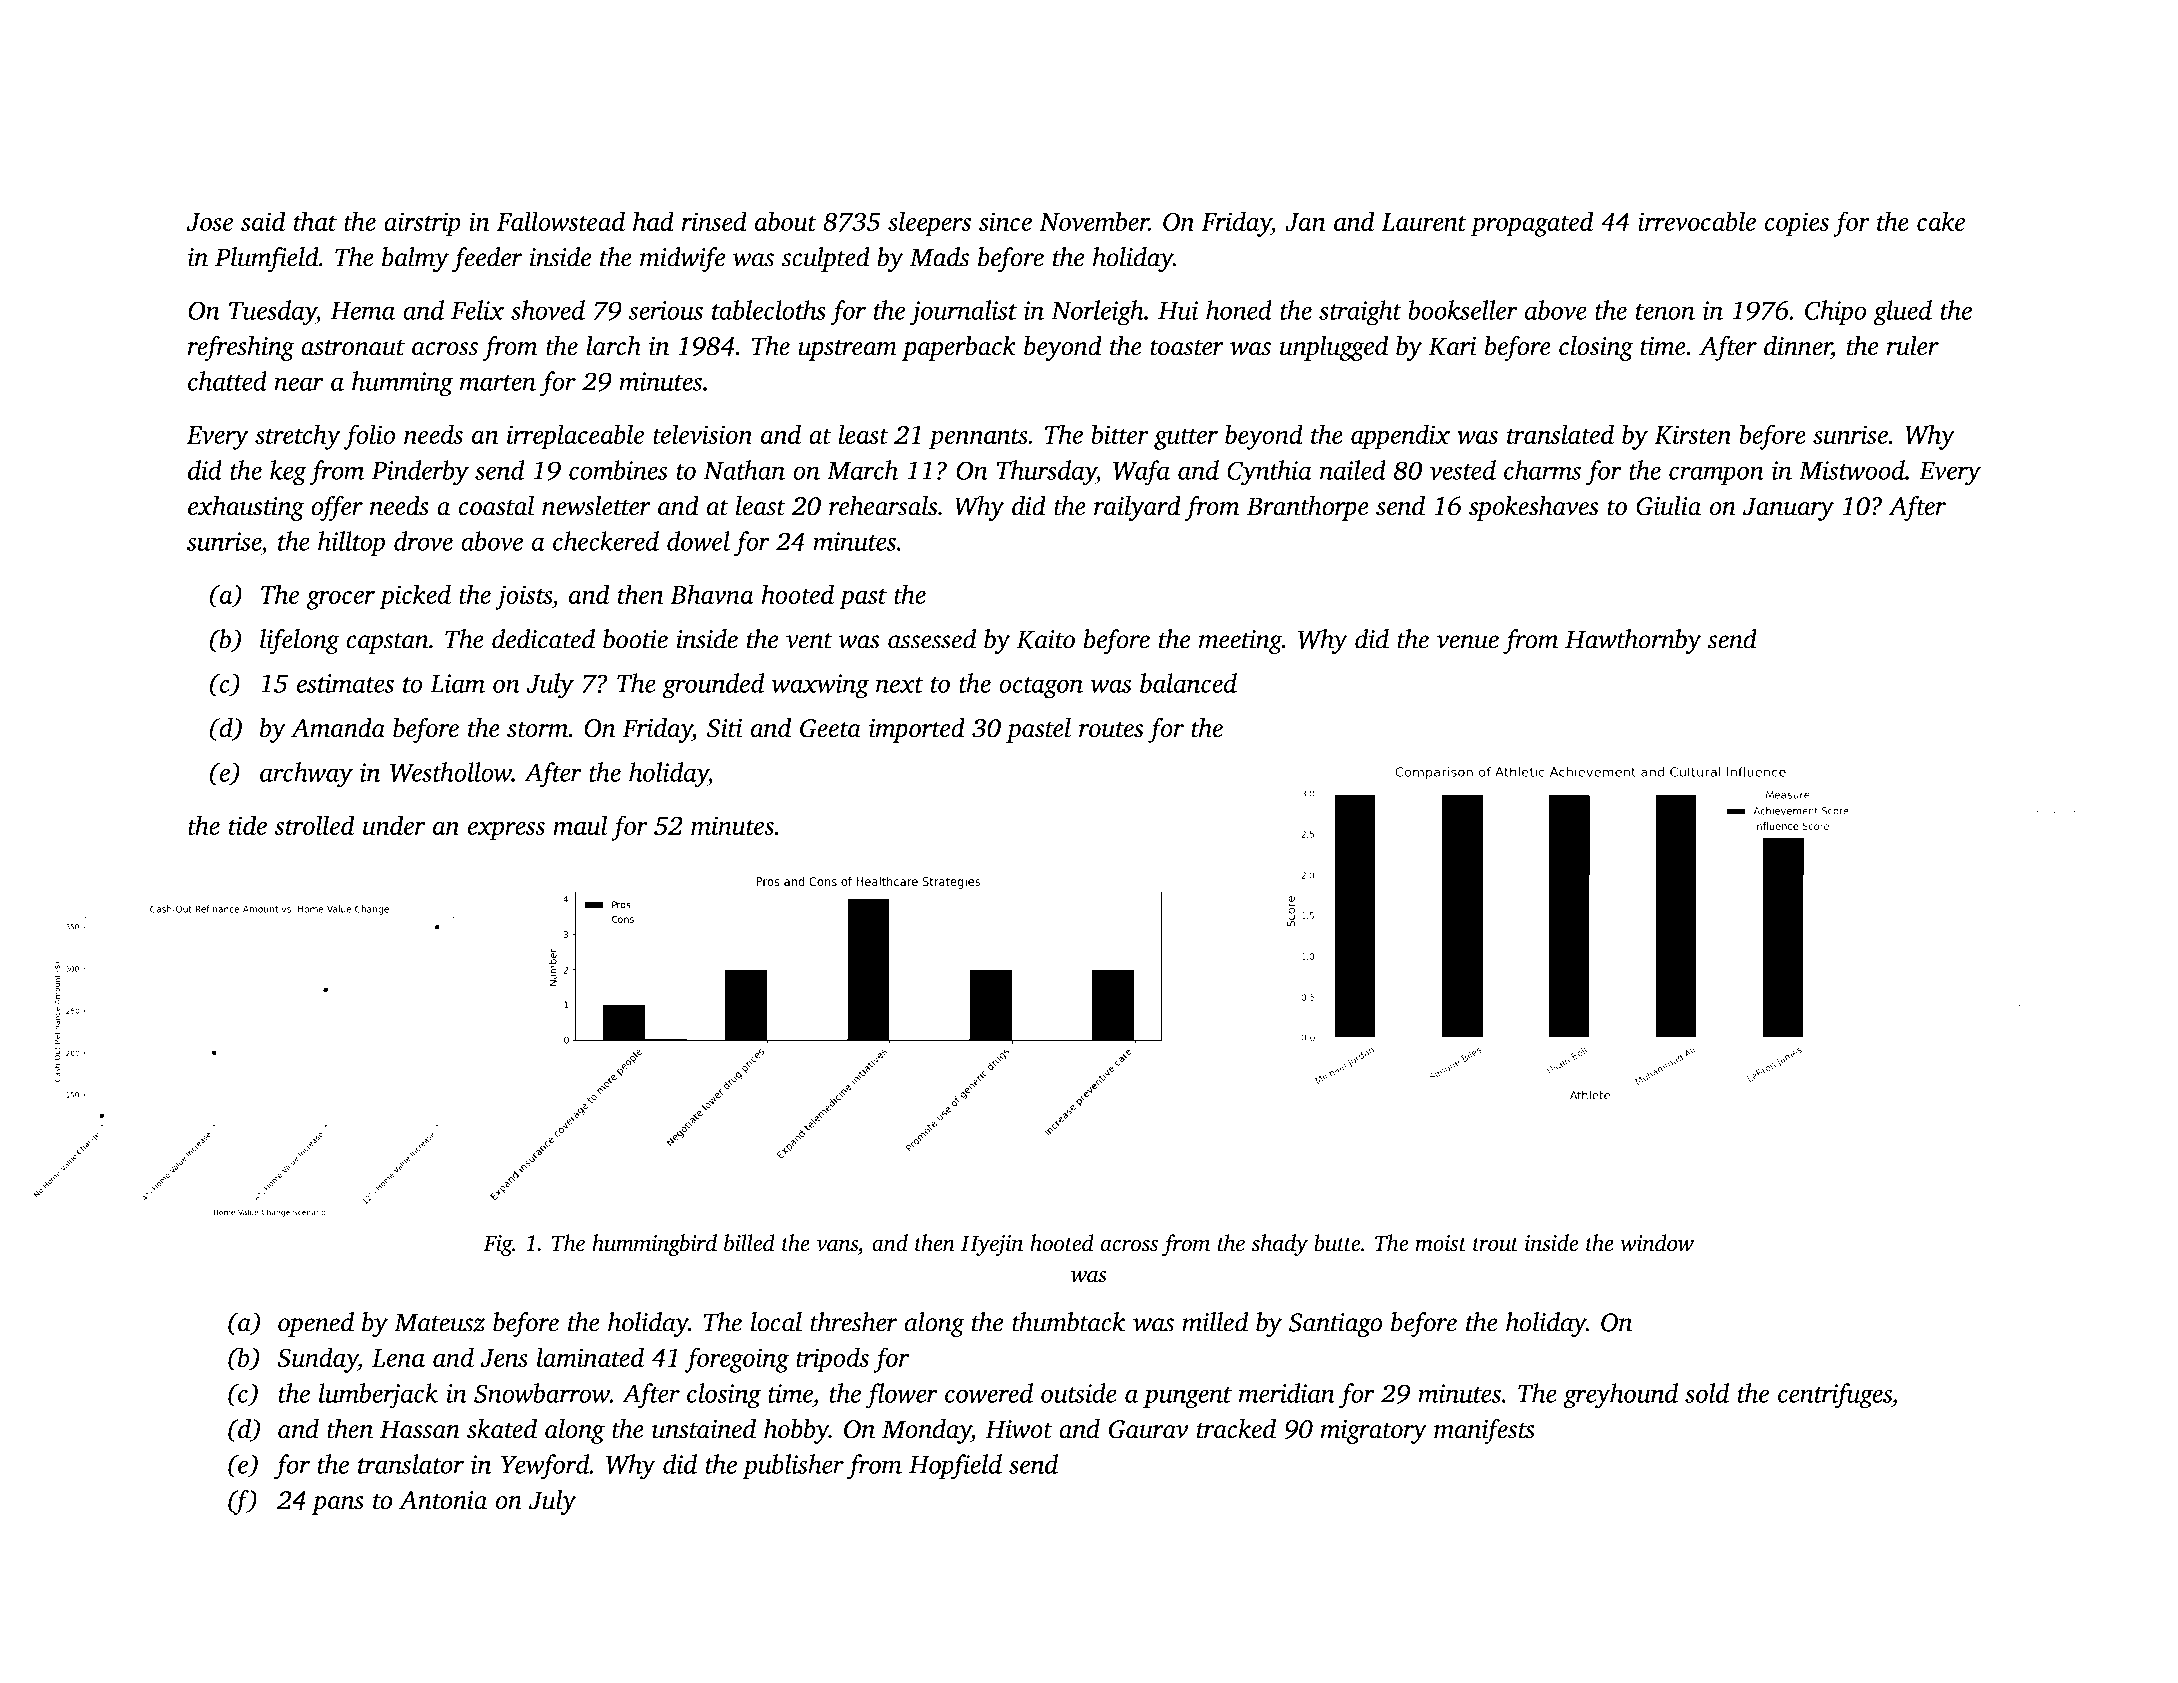  Describe the element at coordinates (704, 1428) in the screenshot. I see `unstained` at that location.
